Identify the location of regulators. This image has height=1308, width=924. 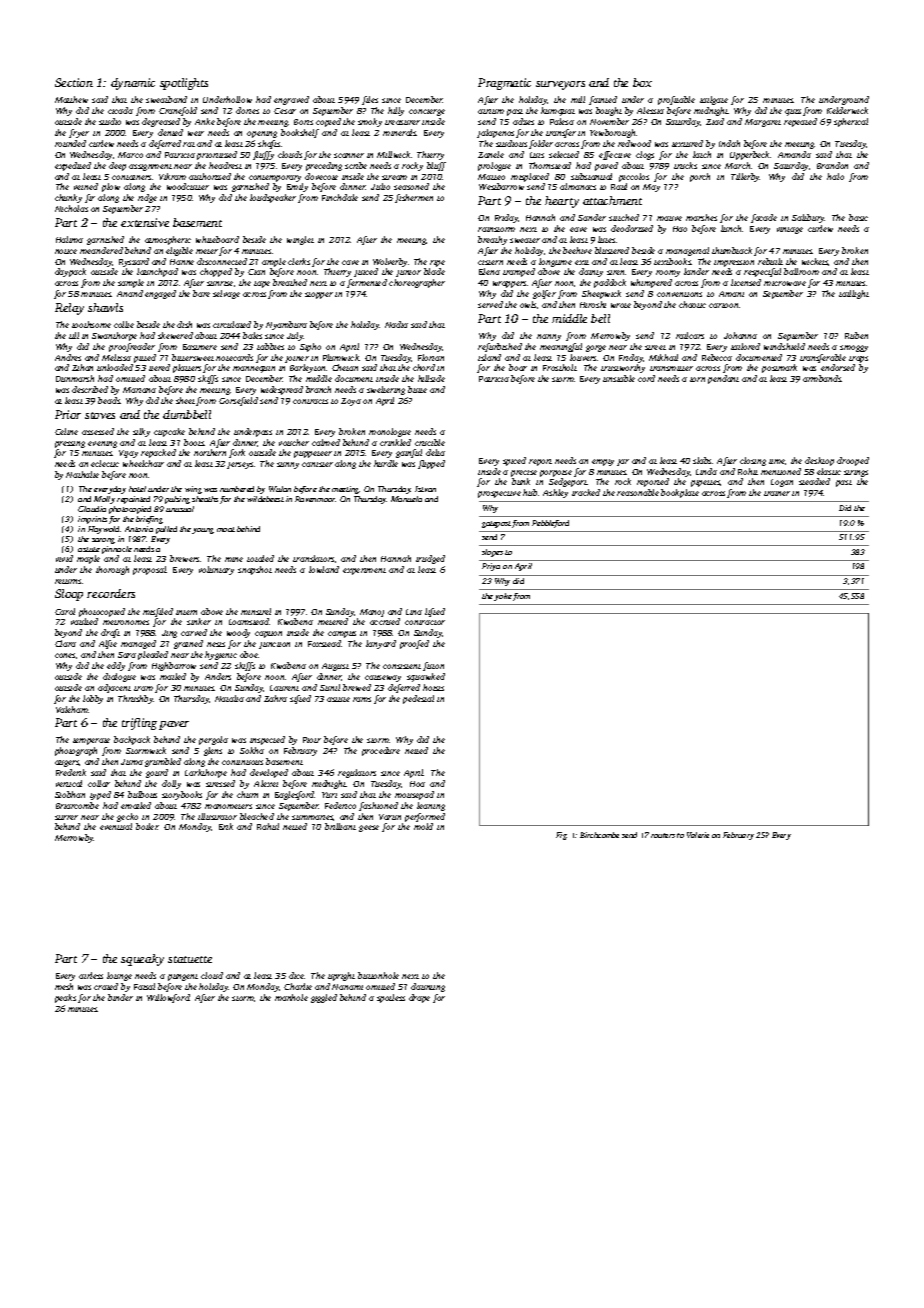
(357, 773).
